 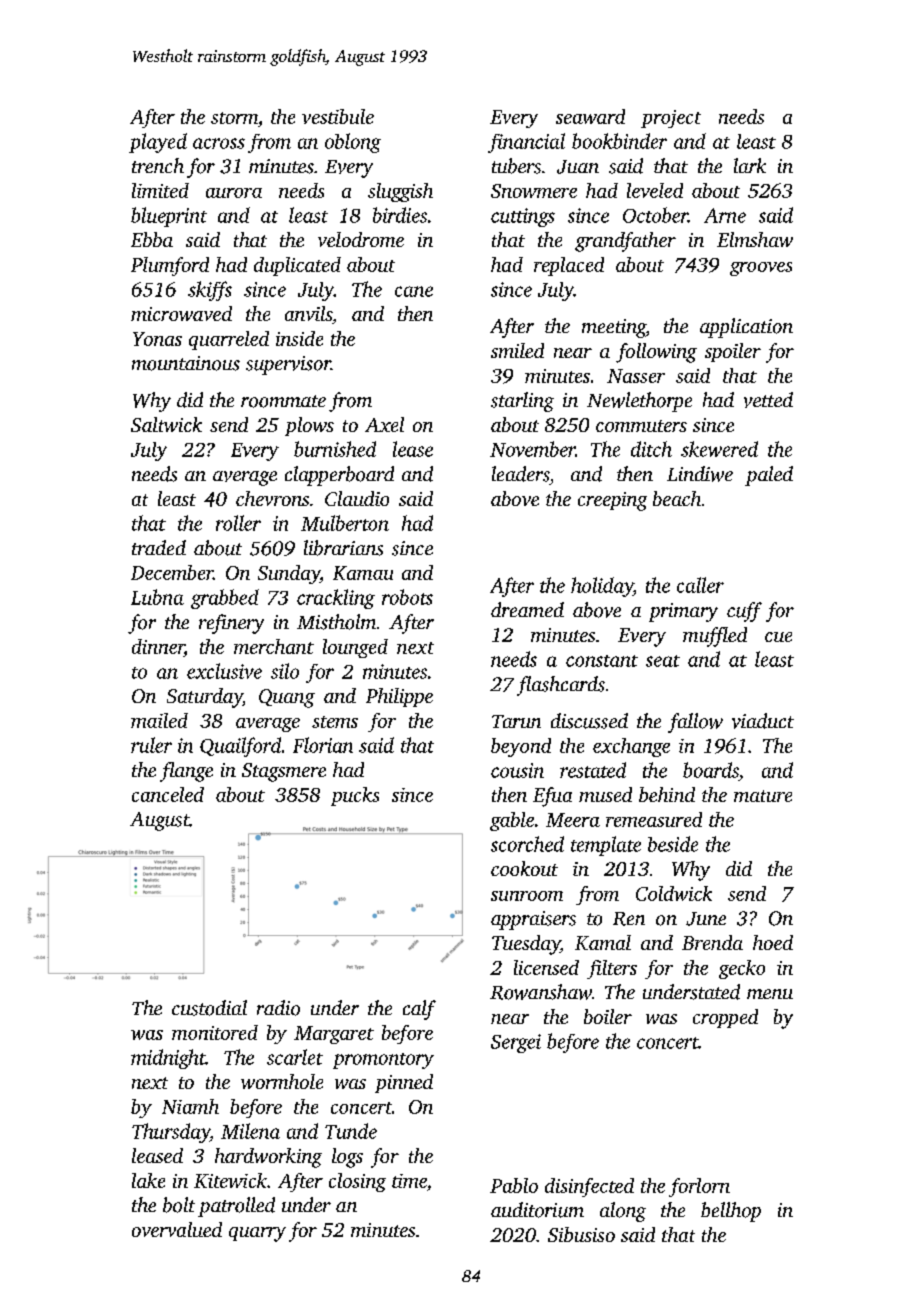 I want to click on project, so click(x=671, y=119).
